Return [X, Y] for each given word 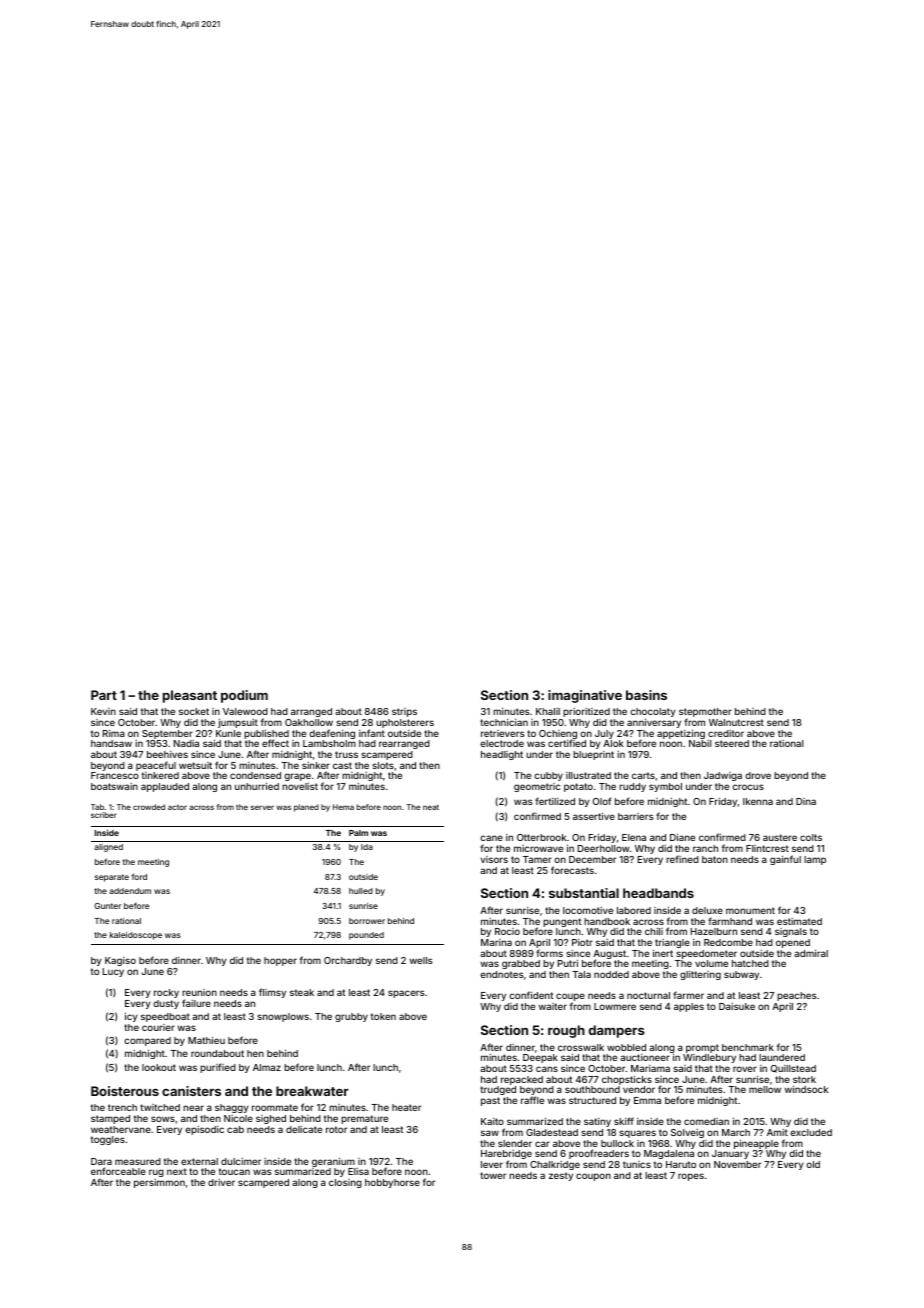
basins [646, 695]
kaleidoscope [136, 936]
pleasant [190, 696]
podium [244, 696]
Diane [682, 837]
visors [494, 859]
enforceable [118, 1171]
